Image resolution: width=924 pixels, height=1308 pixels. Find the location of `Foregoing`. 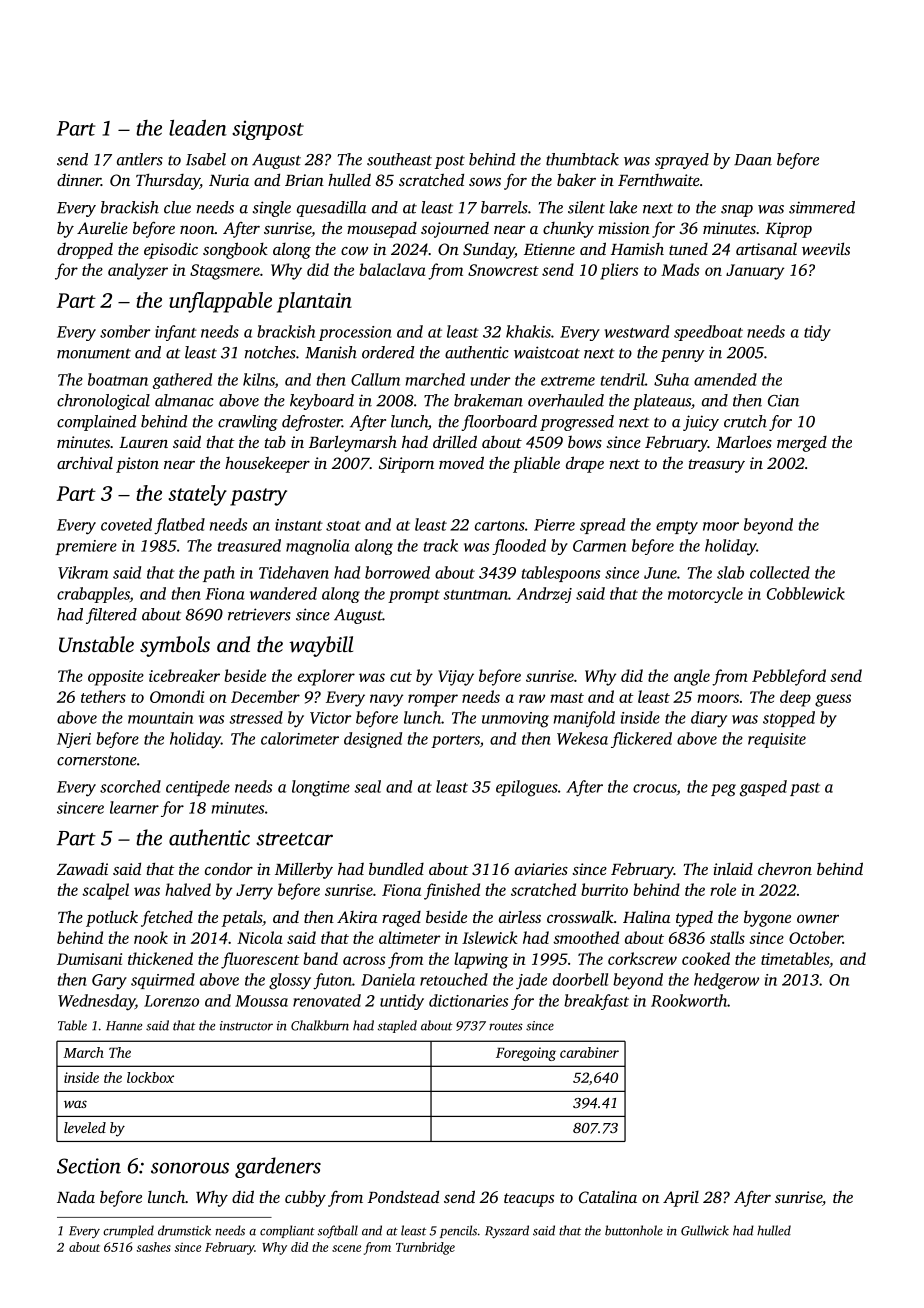

Foregoing is located at coordinates (526, 1054).
